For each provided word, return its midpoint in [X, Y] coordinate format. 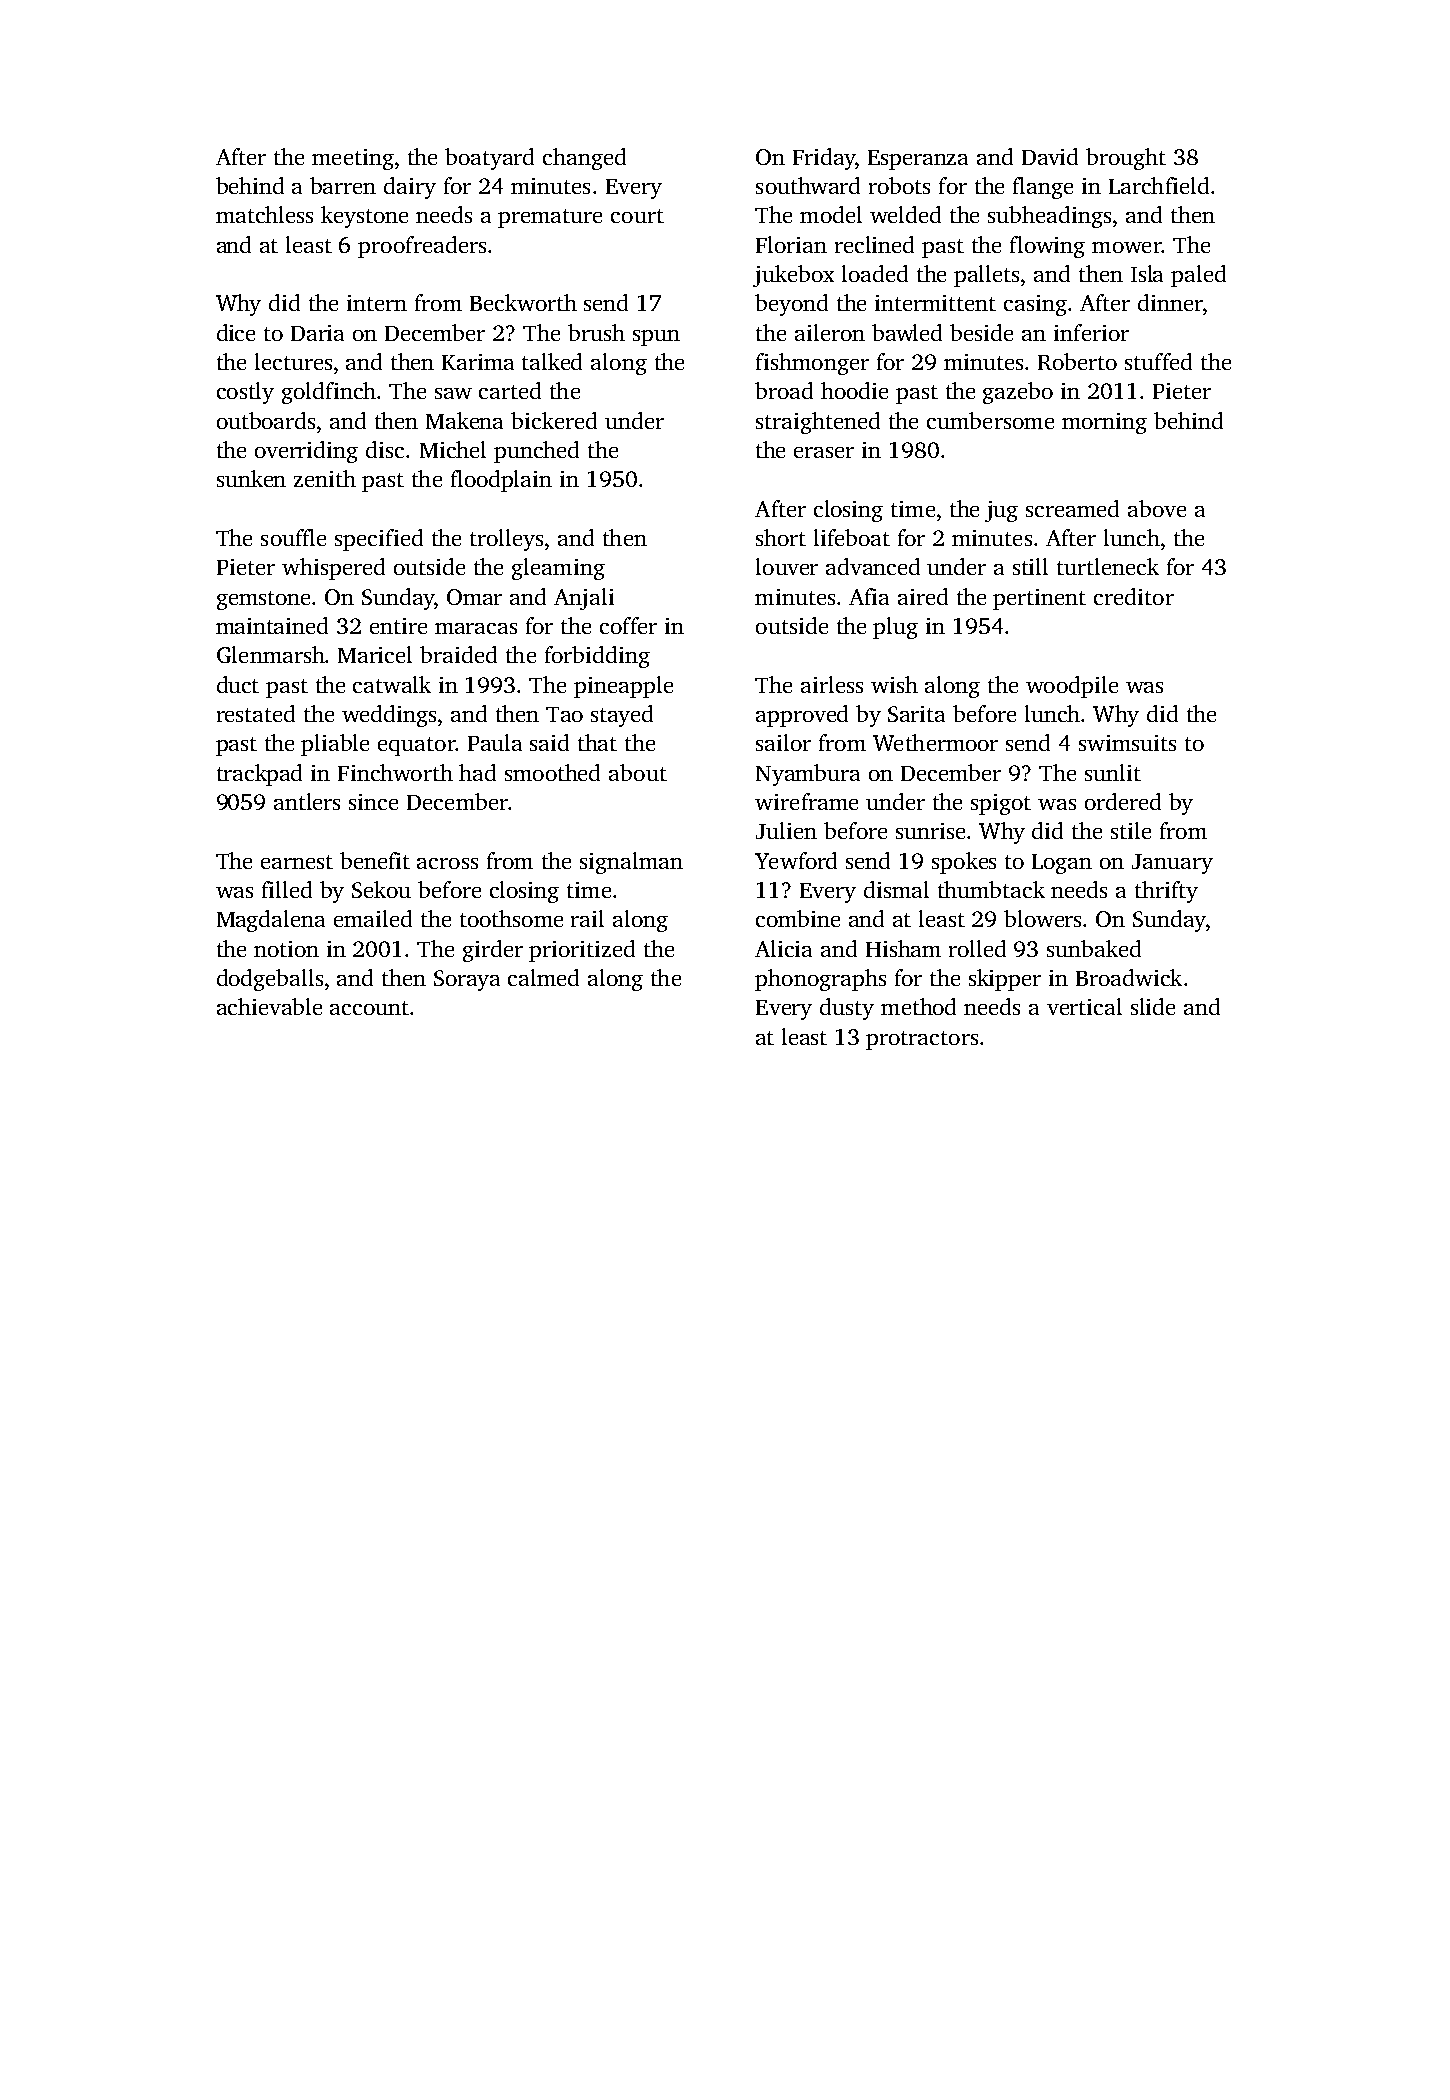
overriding [306, 452]
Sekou [381, 889]
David [1050, 156]
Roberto [1077, 361]
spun [656, 338]
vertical [1084, 1006]
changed [584, 159]
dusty [847, 1009]
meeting [353, 159]
